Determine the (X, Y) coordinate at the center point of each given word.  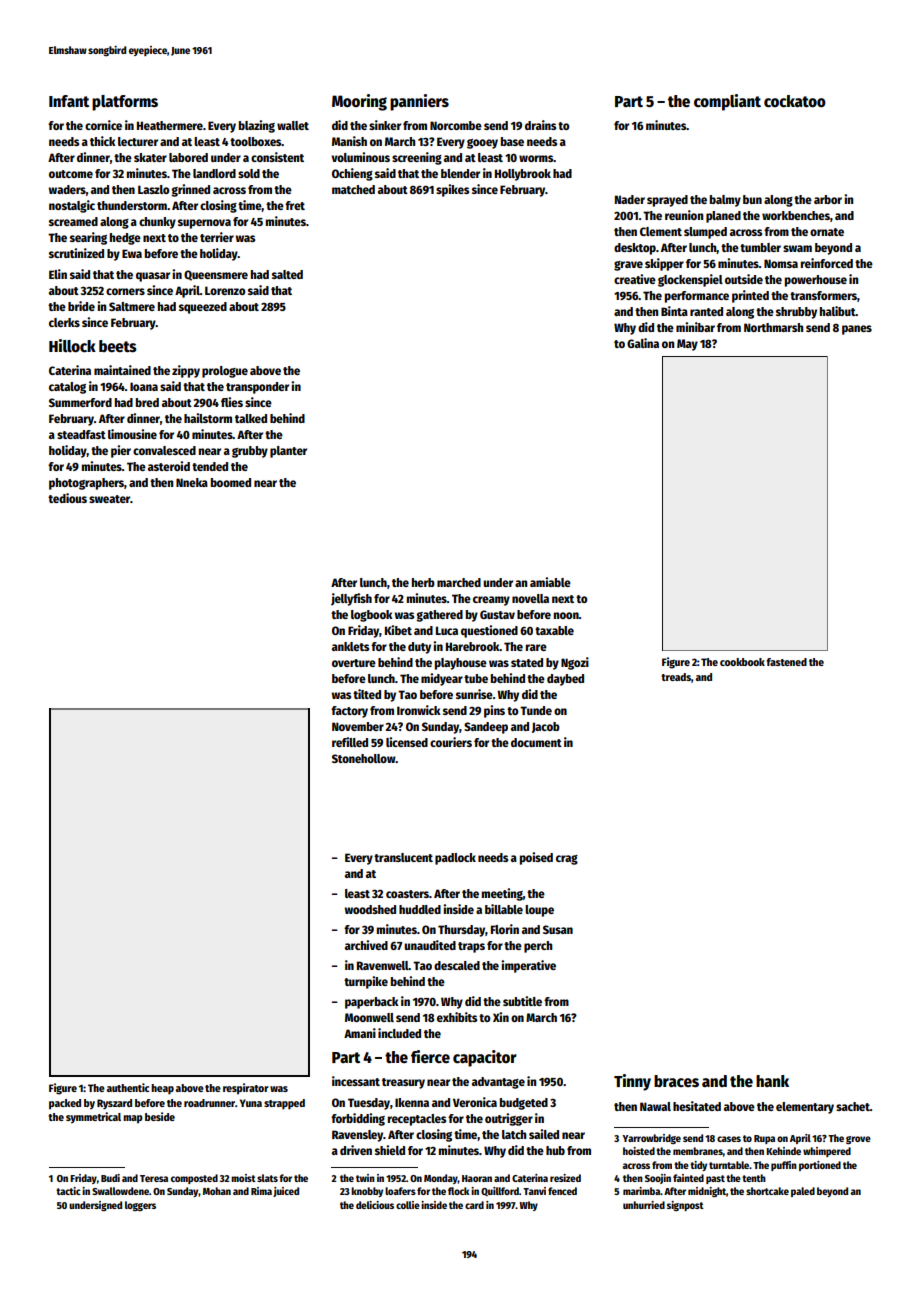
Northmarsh (773, 327)
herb (423, 582)
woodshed (370, 909)
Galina (643, 343)
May (687, 345)
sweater (109, 499)
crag (567, 860)
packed (65, 1104)
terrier (217, 237)
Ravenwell (383, 965)
